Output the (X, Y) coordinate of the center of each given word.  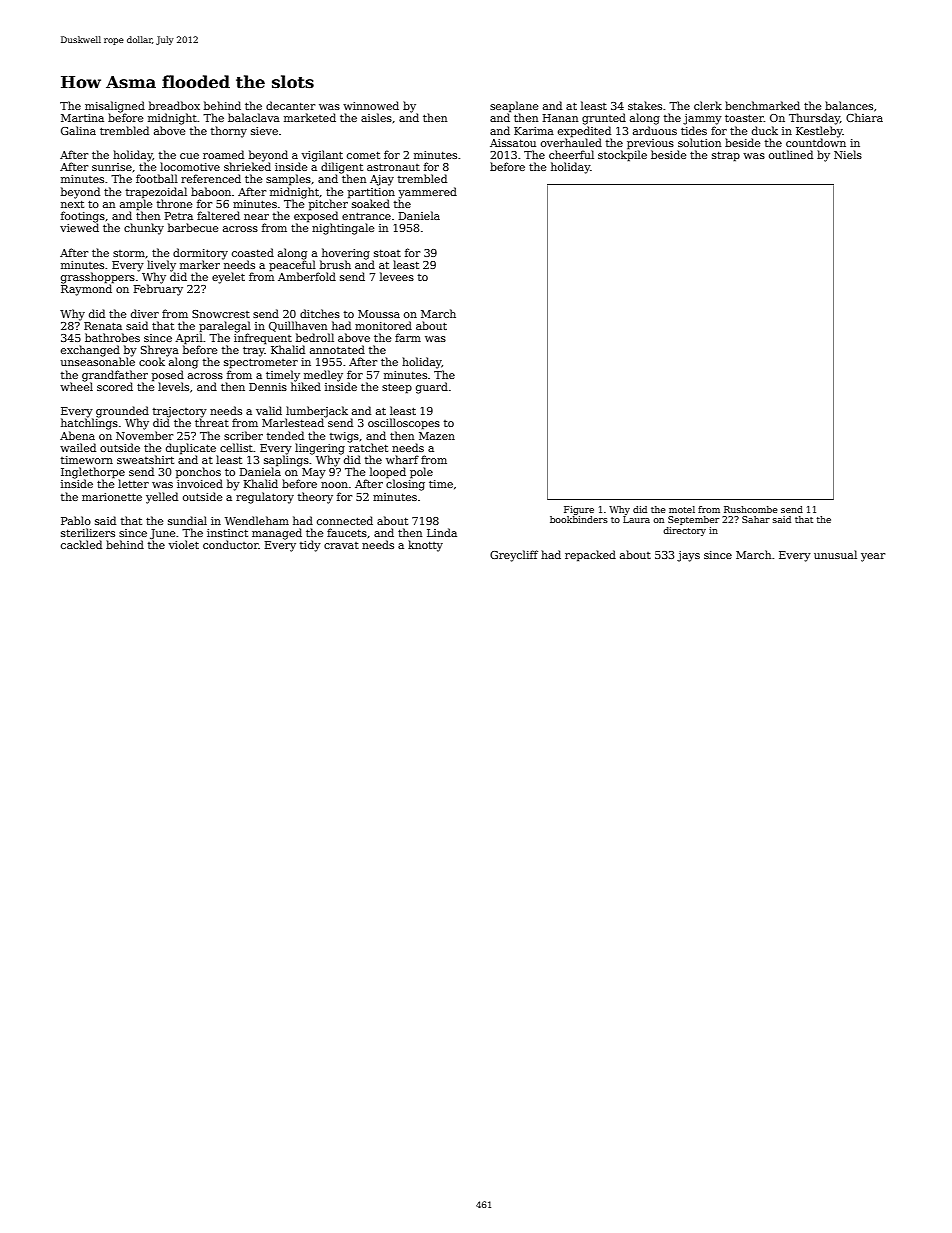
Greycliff (514, 556)
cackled (81, 544)
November (144, 435)
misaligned (115, 107)
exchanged (90, 351)
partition (371, 193)
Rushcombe (751, 509)
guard (432, 388)
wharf (402, 459)
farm (408, 337)
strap (726, 156)
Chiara (864, 117)
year (873, 557)
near (256, 217)
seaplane (514, 106)
